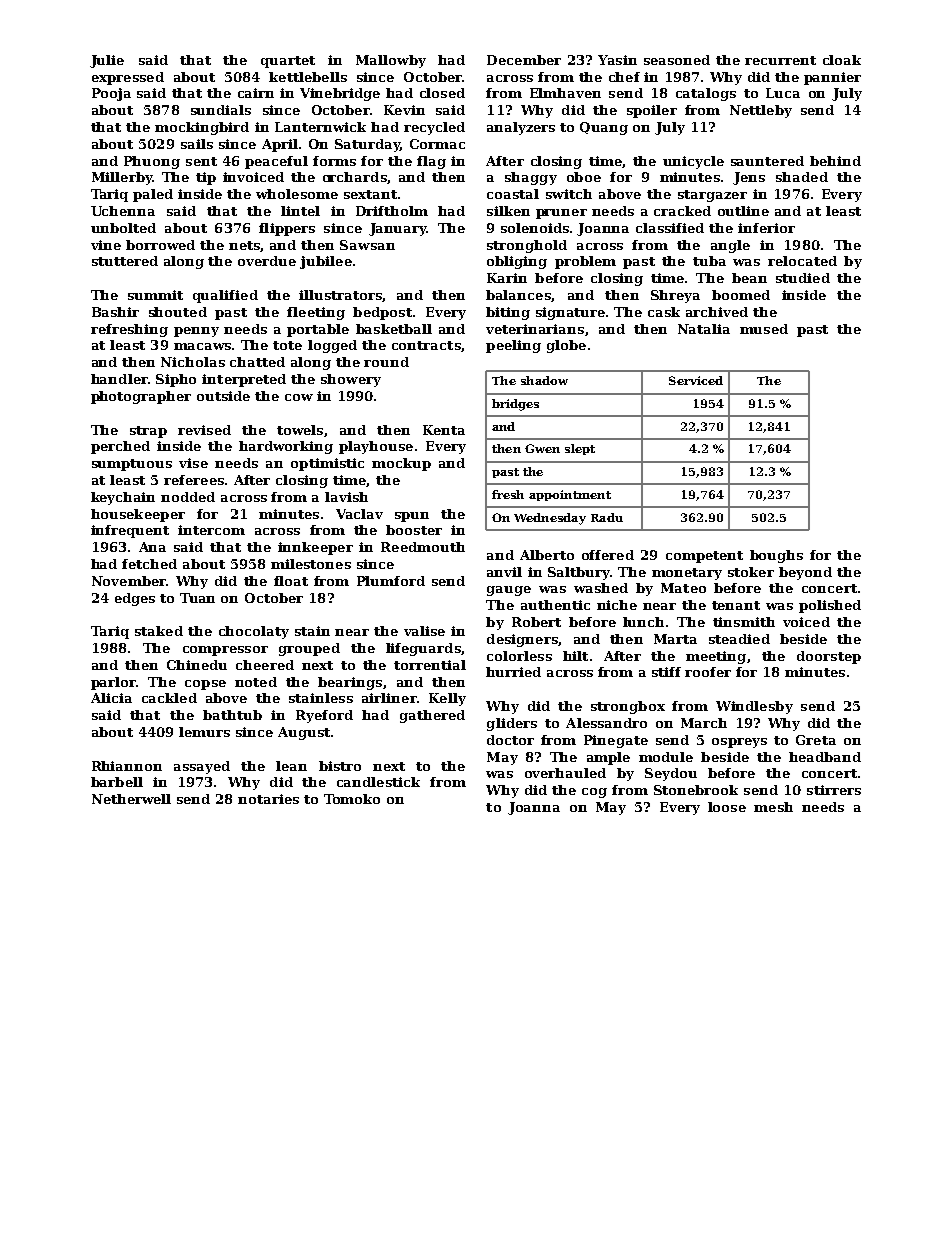 Image resolution: width=952 pixels, height=1233 pixels. Describe the element at coordinates (254, 632) in the image. I see `chocolaty` at that location.
